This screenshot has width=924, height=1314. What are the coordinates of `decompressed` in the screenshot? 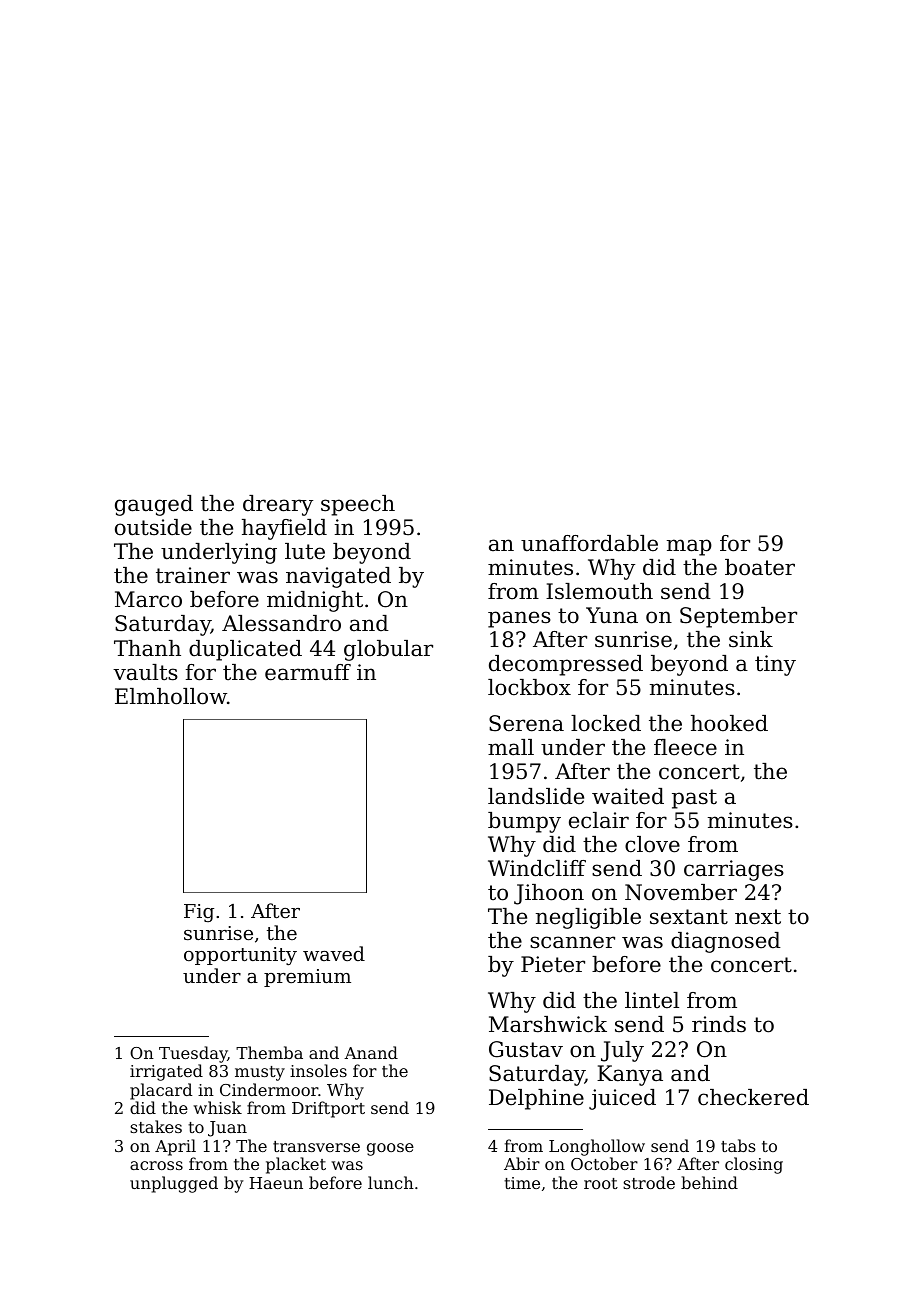 It's located at (566, 665).
